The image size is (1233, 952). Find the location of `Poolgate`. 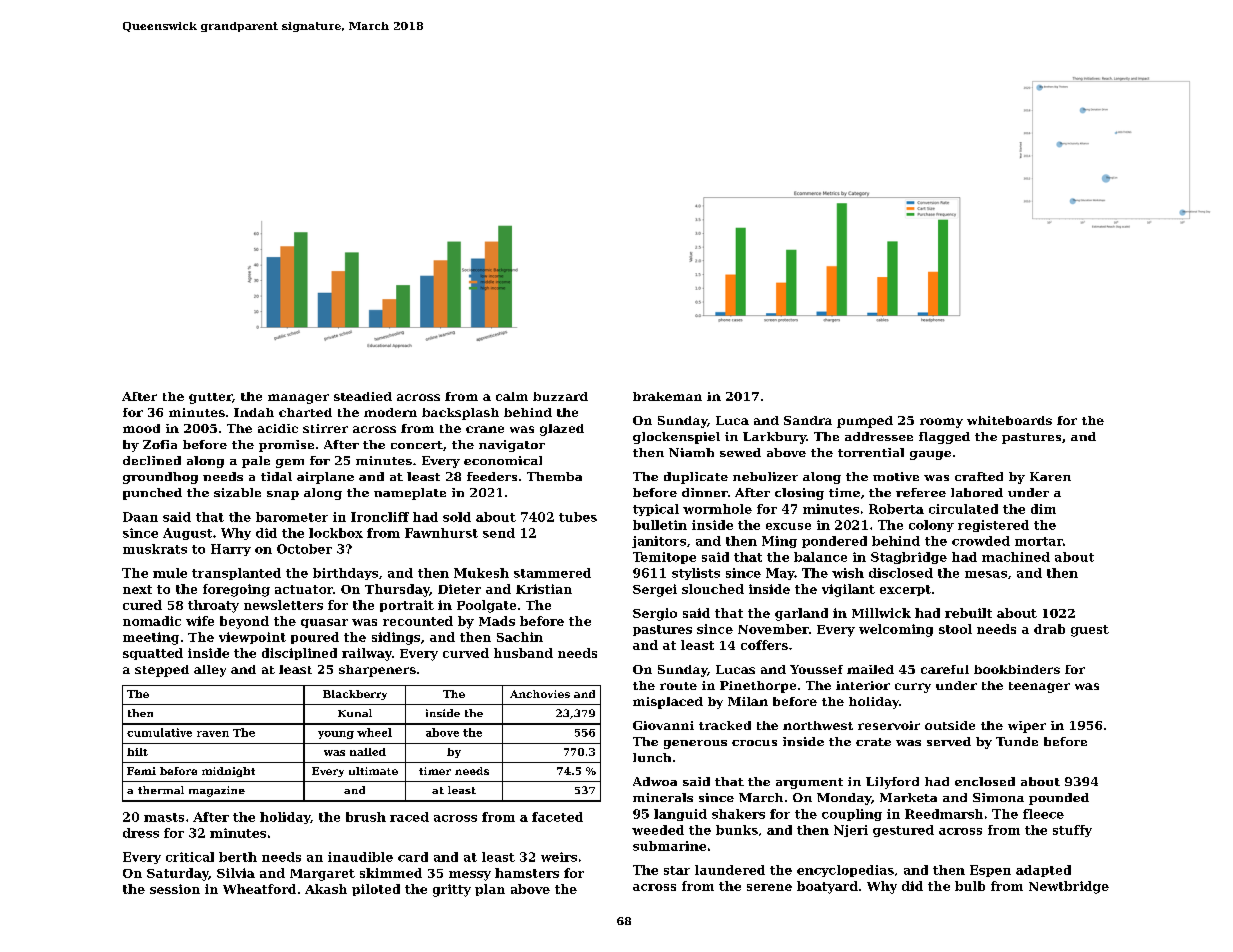

Poolgate is located at coordinates (486, 606).
